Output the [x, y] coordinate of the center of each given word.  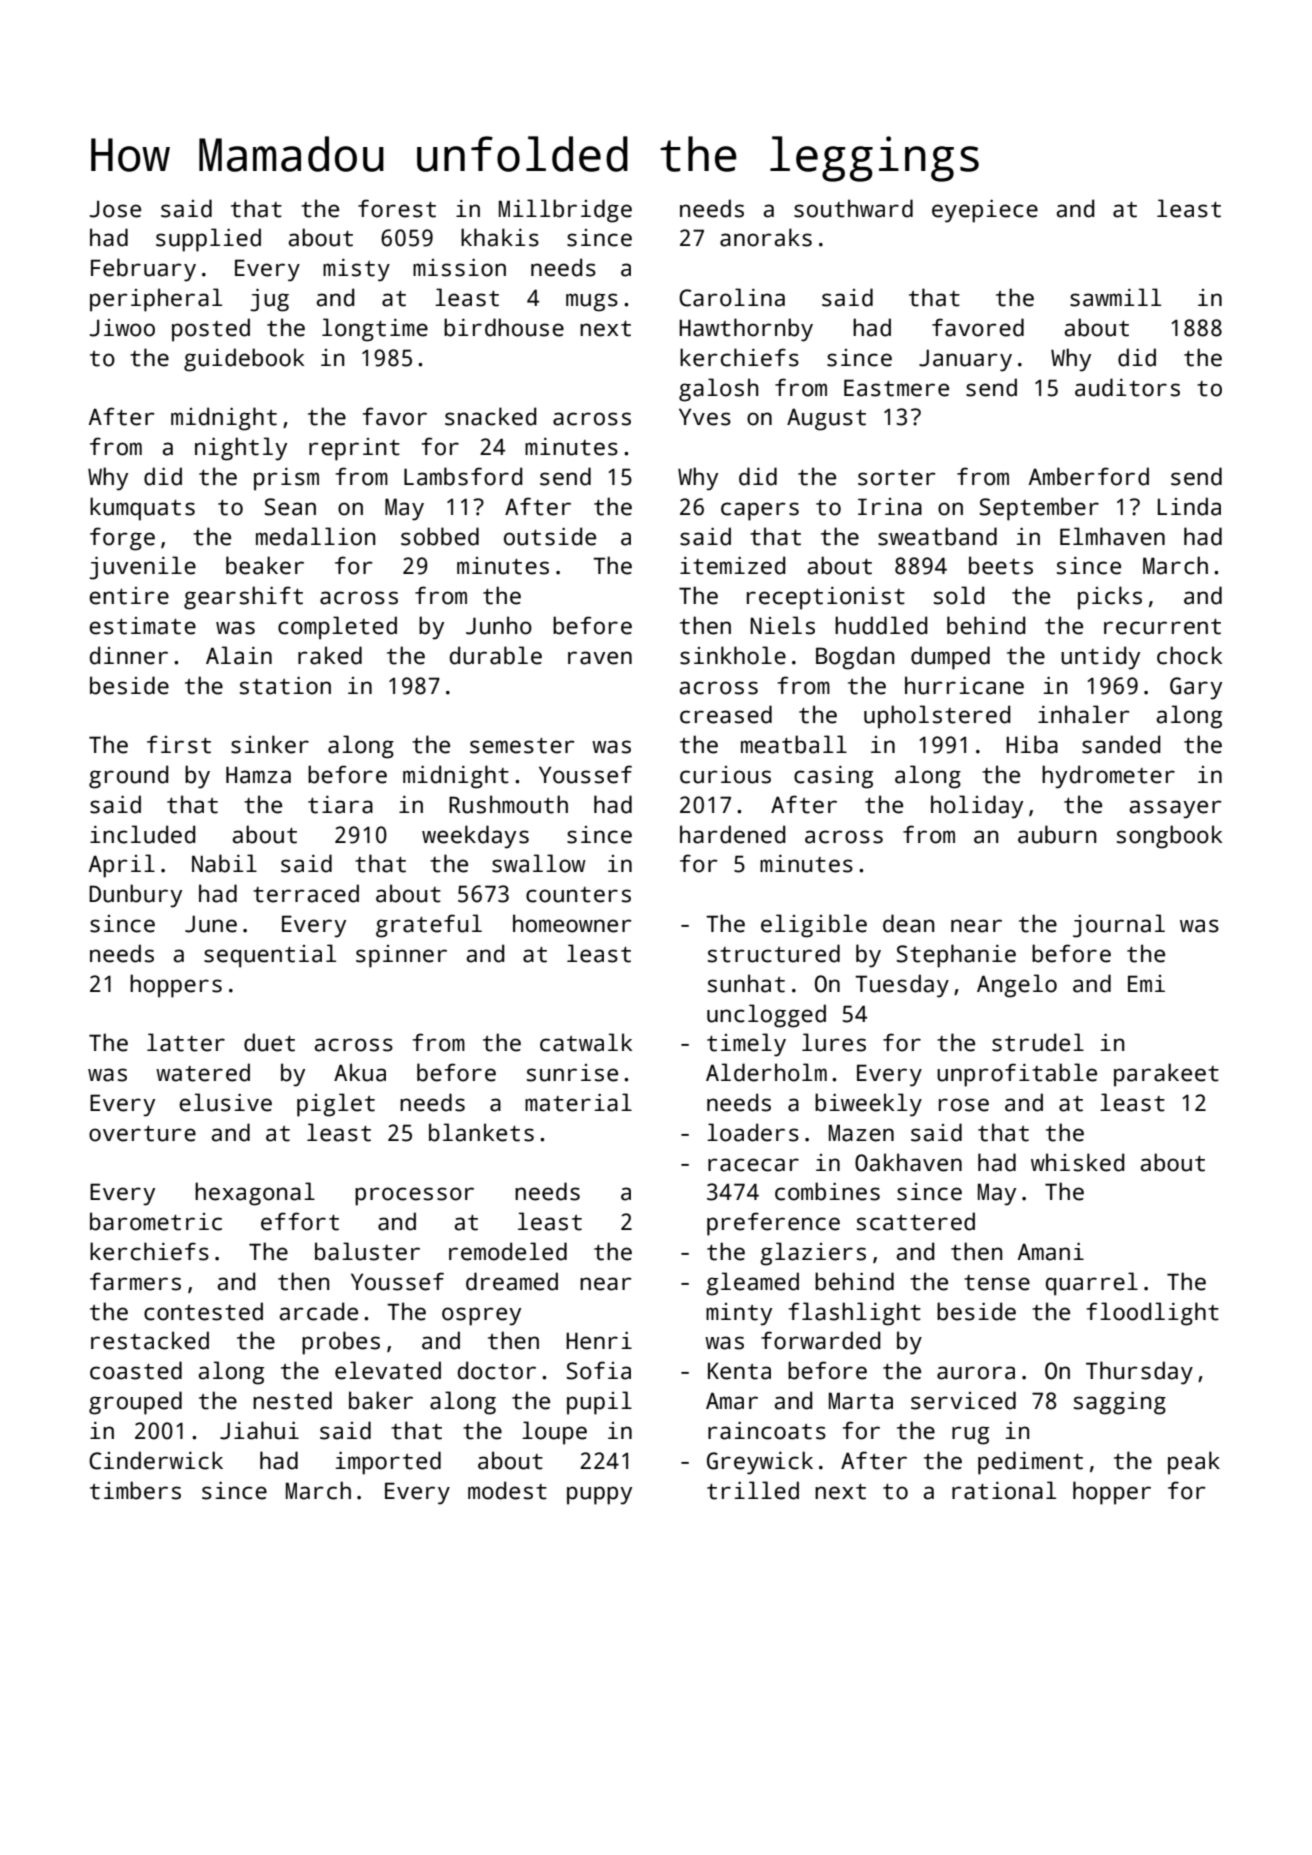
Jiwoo [122, 328]
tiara [340, 805]
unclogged [766, 1016]
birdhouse [504, 327]
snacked [490, 416]
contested [203, 1311]
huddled [881, 625]
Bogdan [855, 658]
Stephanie [956, 956]
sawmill [1115, 297]
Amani [1051, 1252]
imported [388, 1463]
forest [397, 208]
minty [739, 1314]
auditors [1127, 387]
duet [269, 1042]
